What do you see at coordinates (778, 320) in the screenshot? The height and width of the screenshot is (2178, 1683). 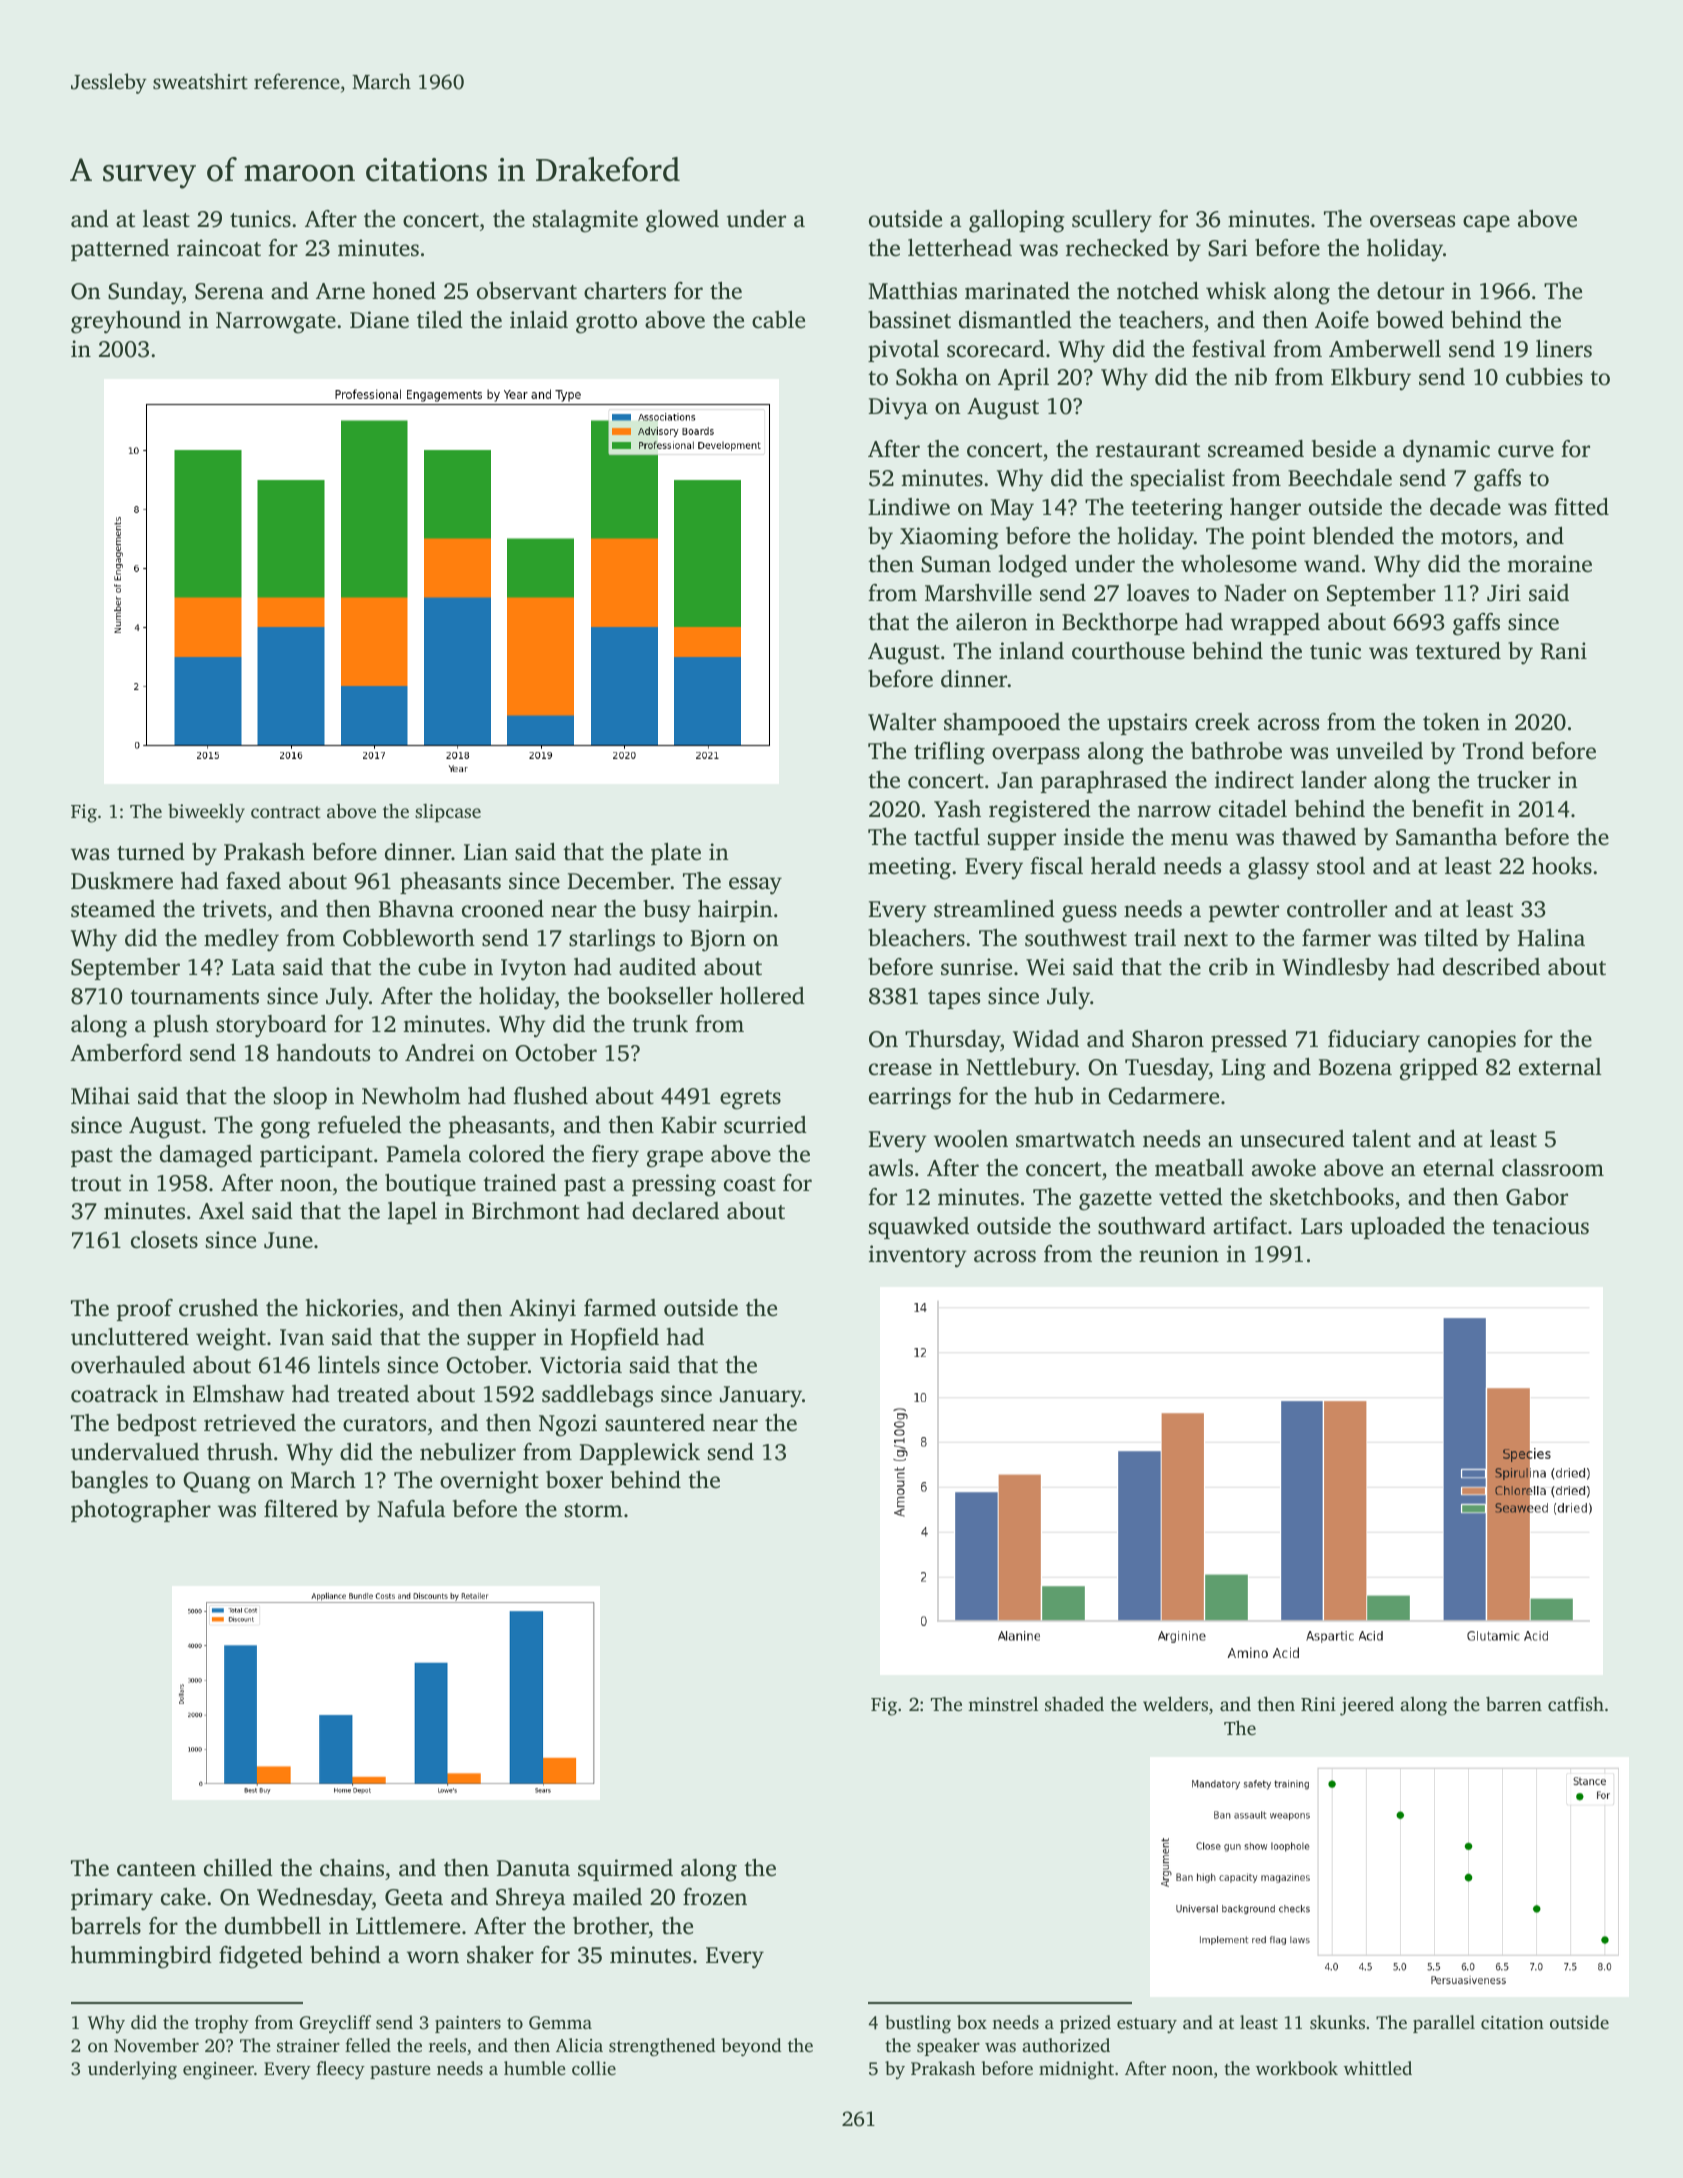 I see `cable` at bounding box center [778, 320].
